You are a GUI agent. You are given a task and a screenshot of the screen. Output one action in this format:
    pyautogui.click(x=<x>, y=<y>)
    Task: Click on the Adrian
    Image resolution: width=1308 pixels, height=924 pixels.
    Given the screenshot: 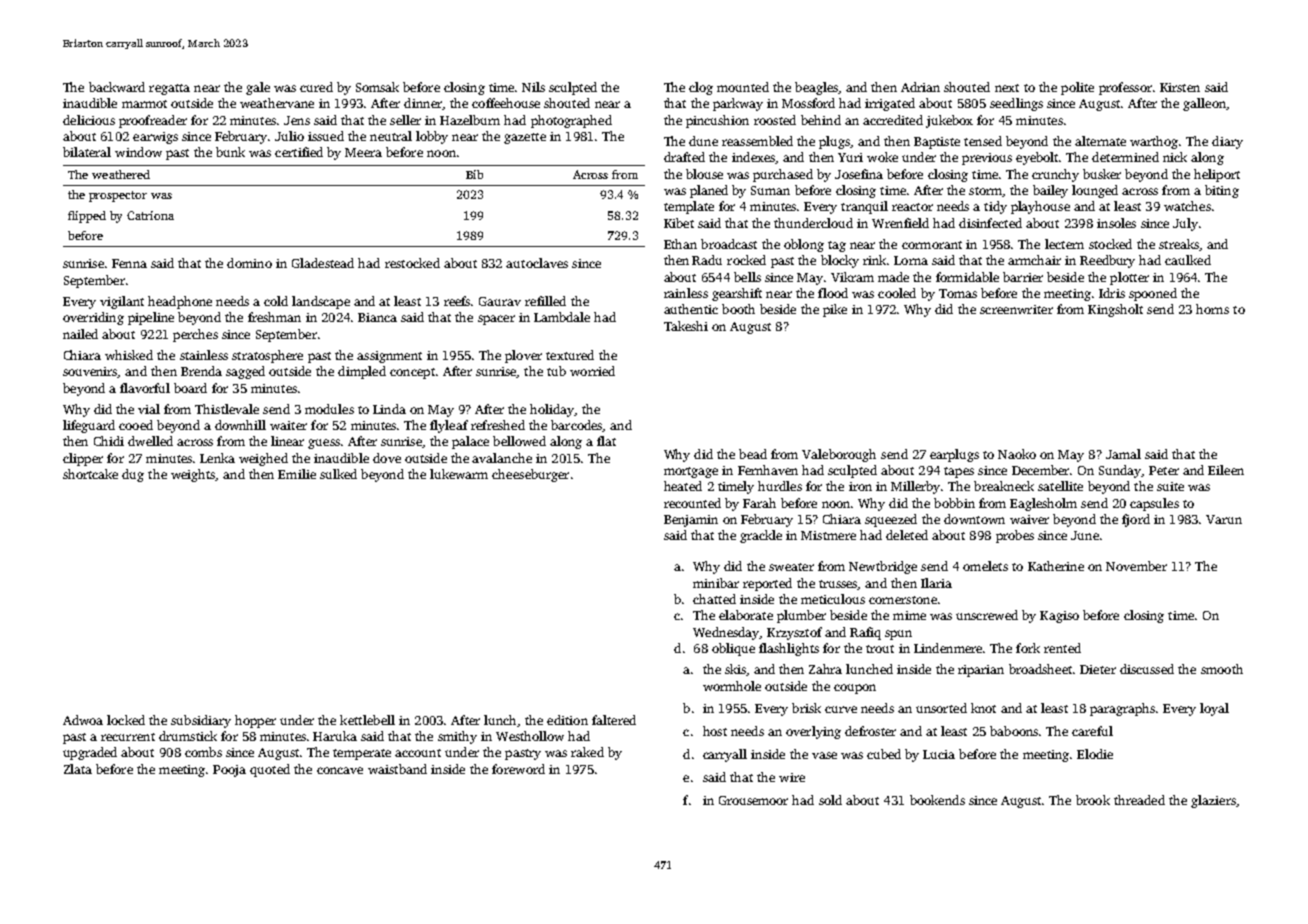 What is the action you would take?
    pyautogui.click(x=920, y=87)
